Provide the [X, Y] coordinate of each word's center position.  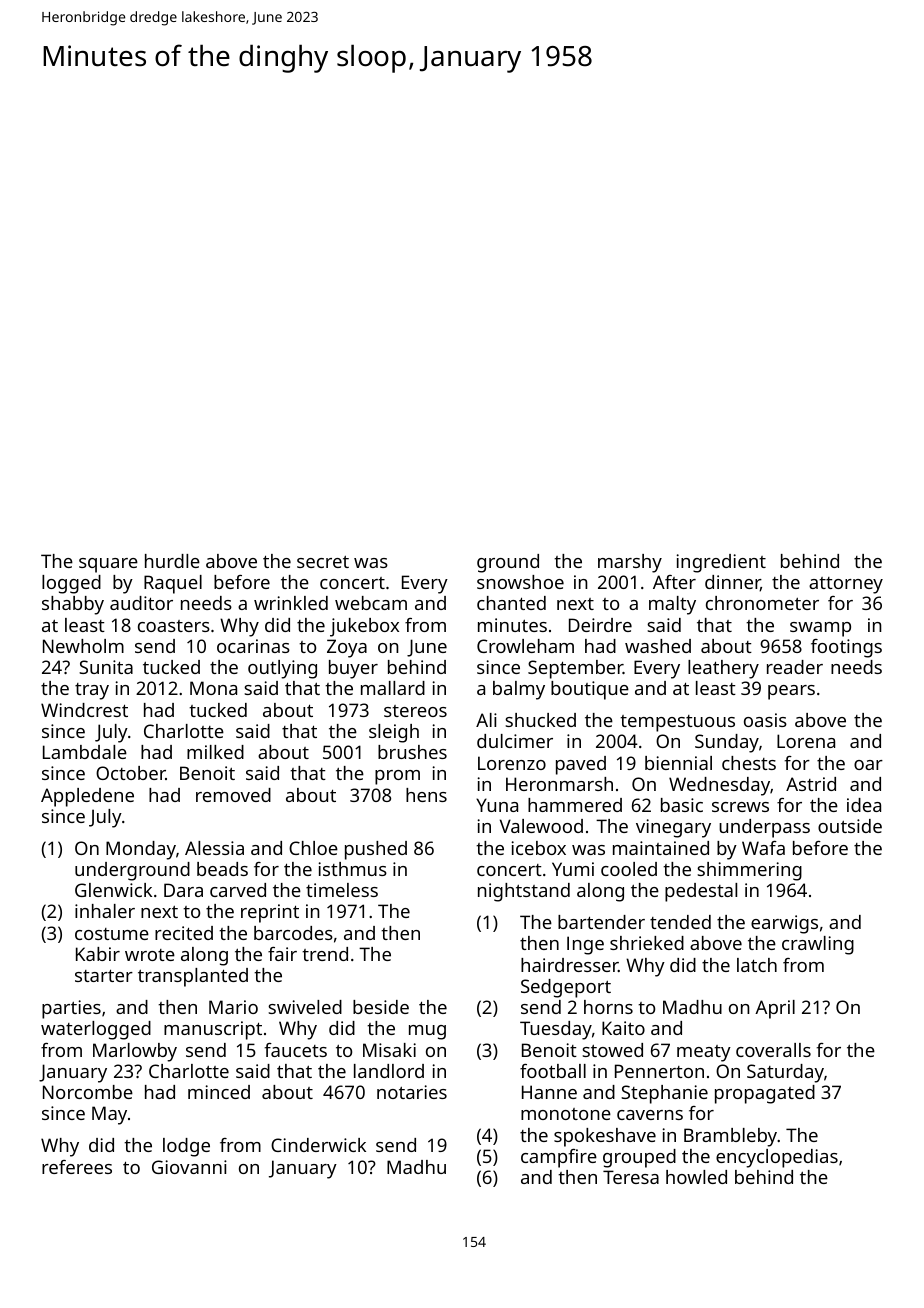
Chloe [313, 848]
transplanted [193, 977]
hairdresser [569, 965]
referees [77, 1167]
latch [757, 965]
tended [680, 922]
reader [795, 667]
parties [71, 1009]
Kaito [623, 1028]
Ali [486, 720]
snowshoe [520, 582]
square [108, 565]
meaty [704, 1053]
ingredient [721, 563]
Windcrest [84, 710]
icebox [539, 848]
